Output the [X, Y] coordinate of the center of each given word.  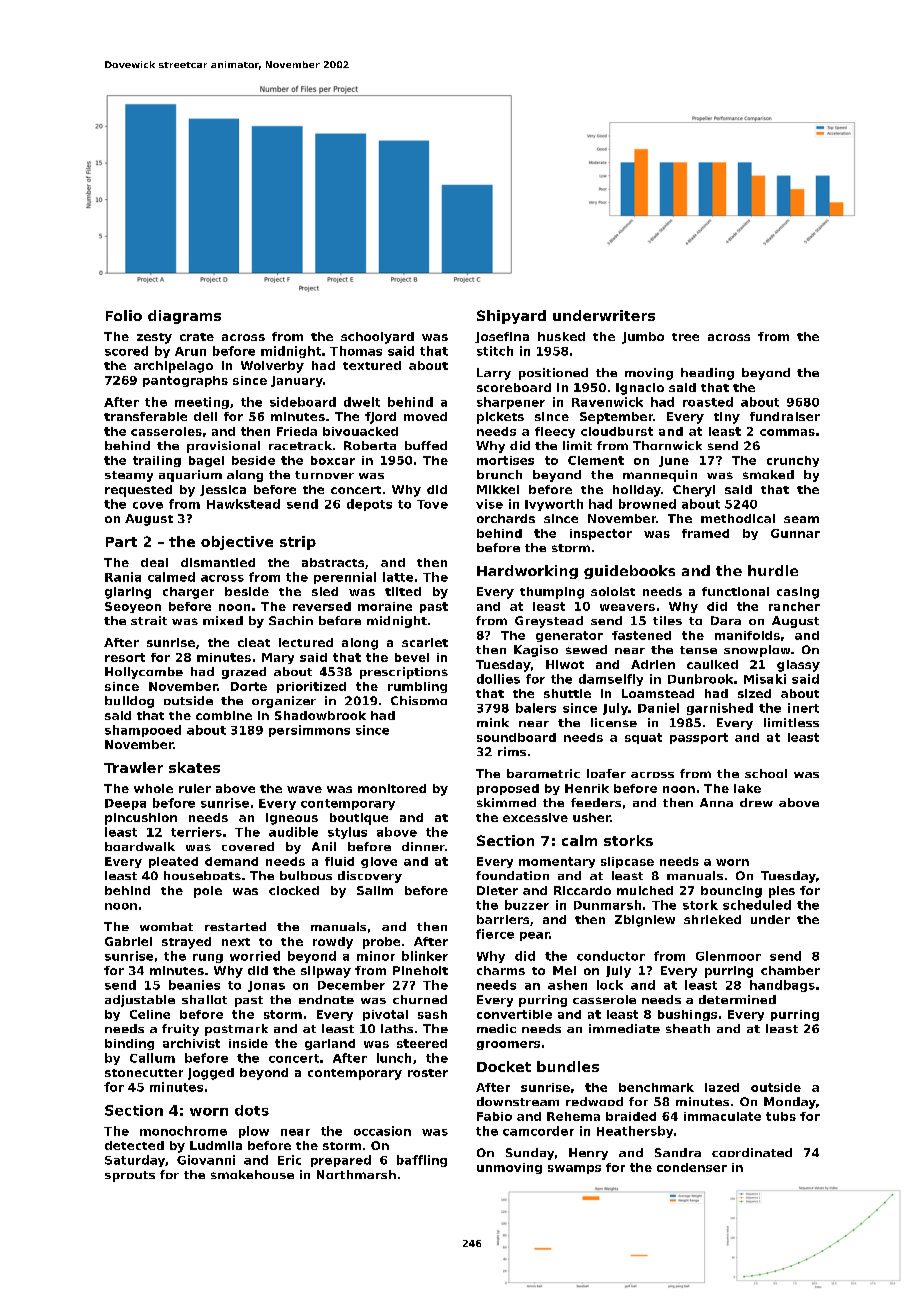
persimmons [309, 731]
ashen [567, 985]
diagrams [184, 317]
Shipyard [511, 317]
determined [737, 999]
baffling [422, 1161]
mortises [505, 460]
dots [252, 1110]
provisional [223, 447]
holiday [637, 491]
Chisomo [419, 700]
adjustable [140, 1001]
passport [699, 738]
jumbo [643, 338]
